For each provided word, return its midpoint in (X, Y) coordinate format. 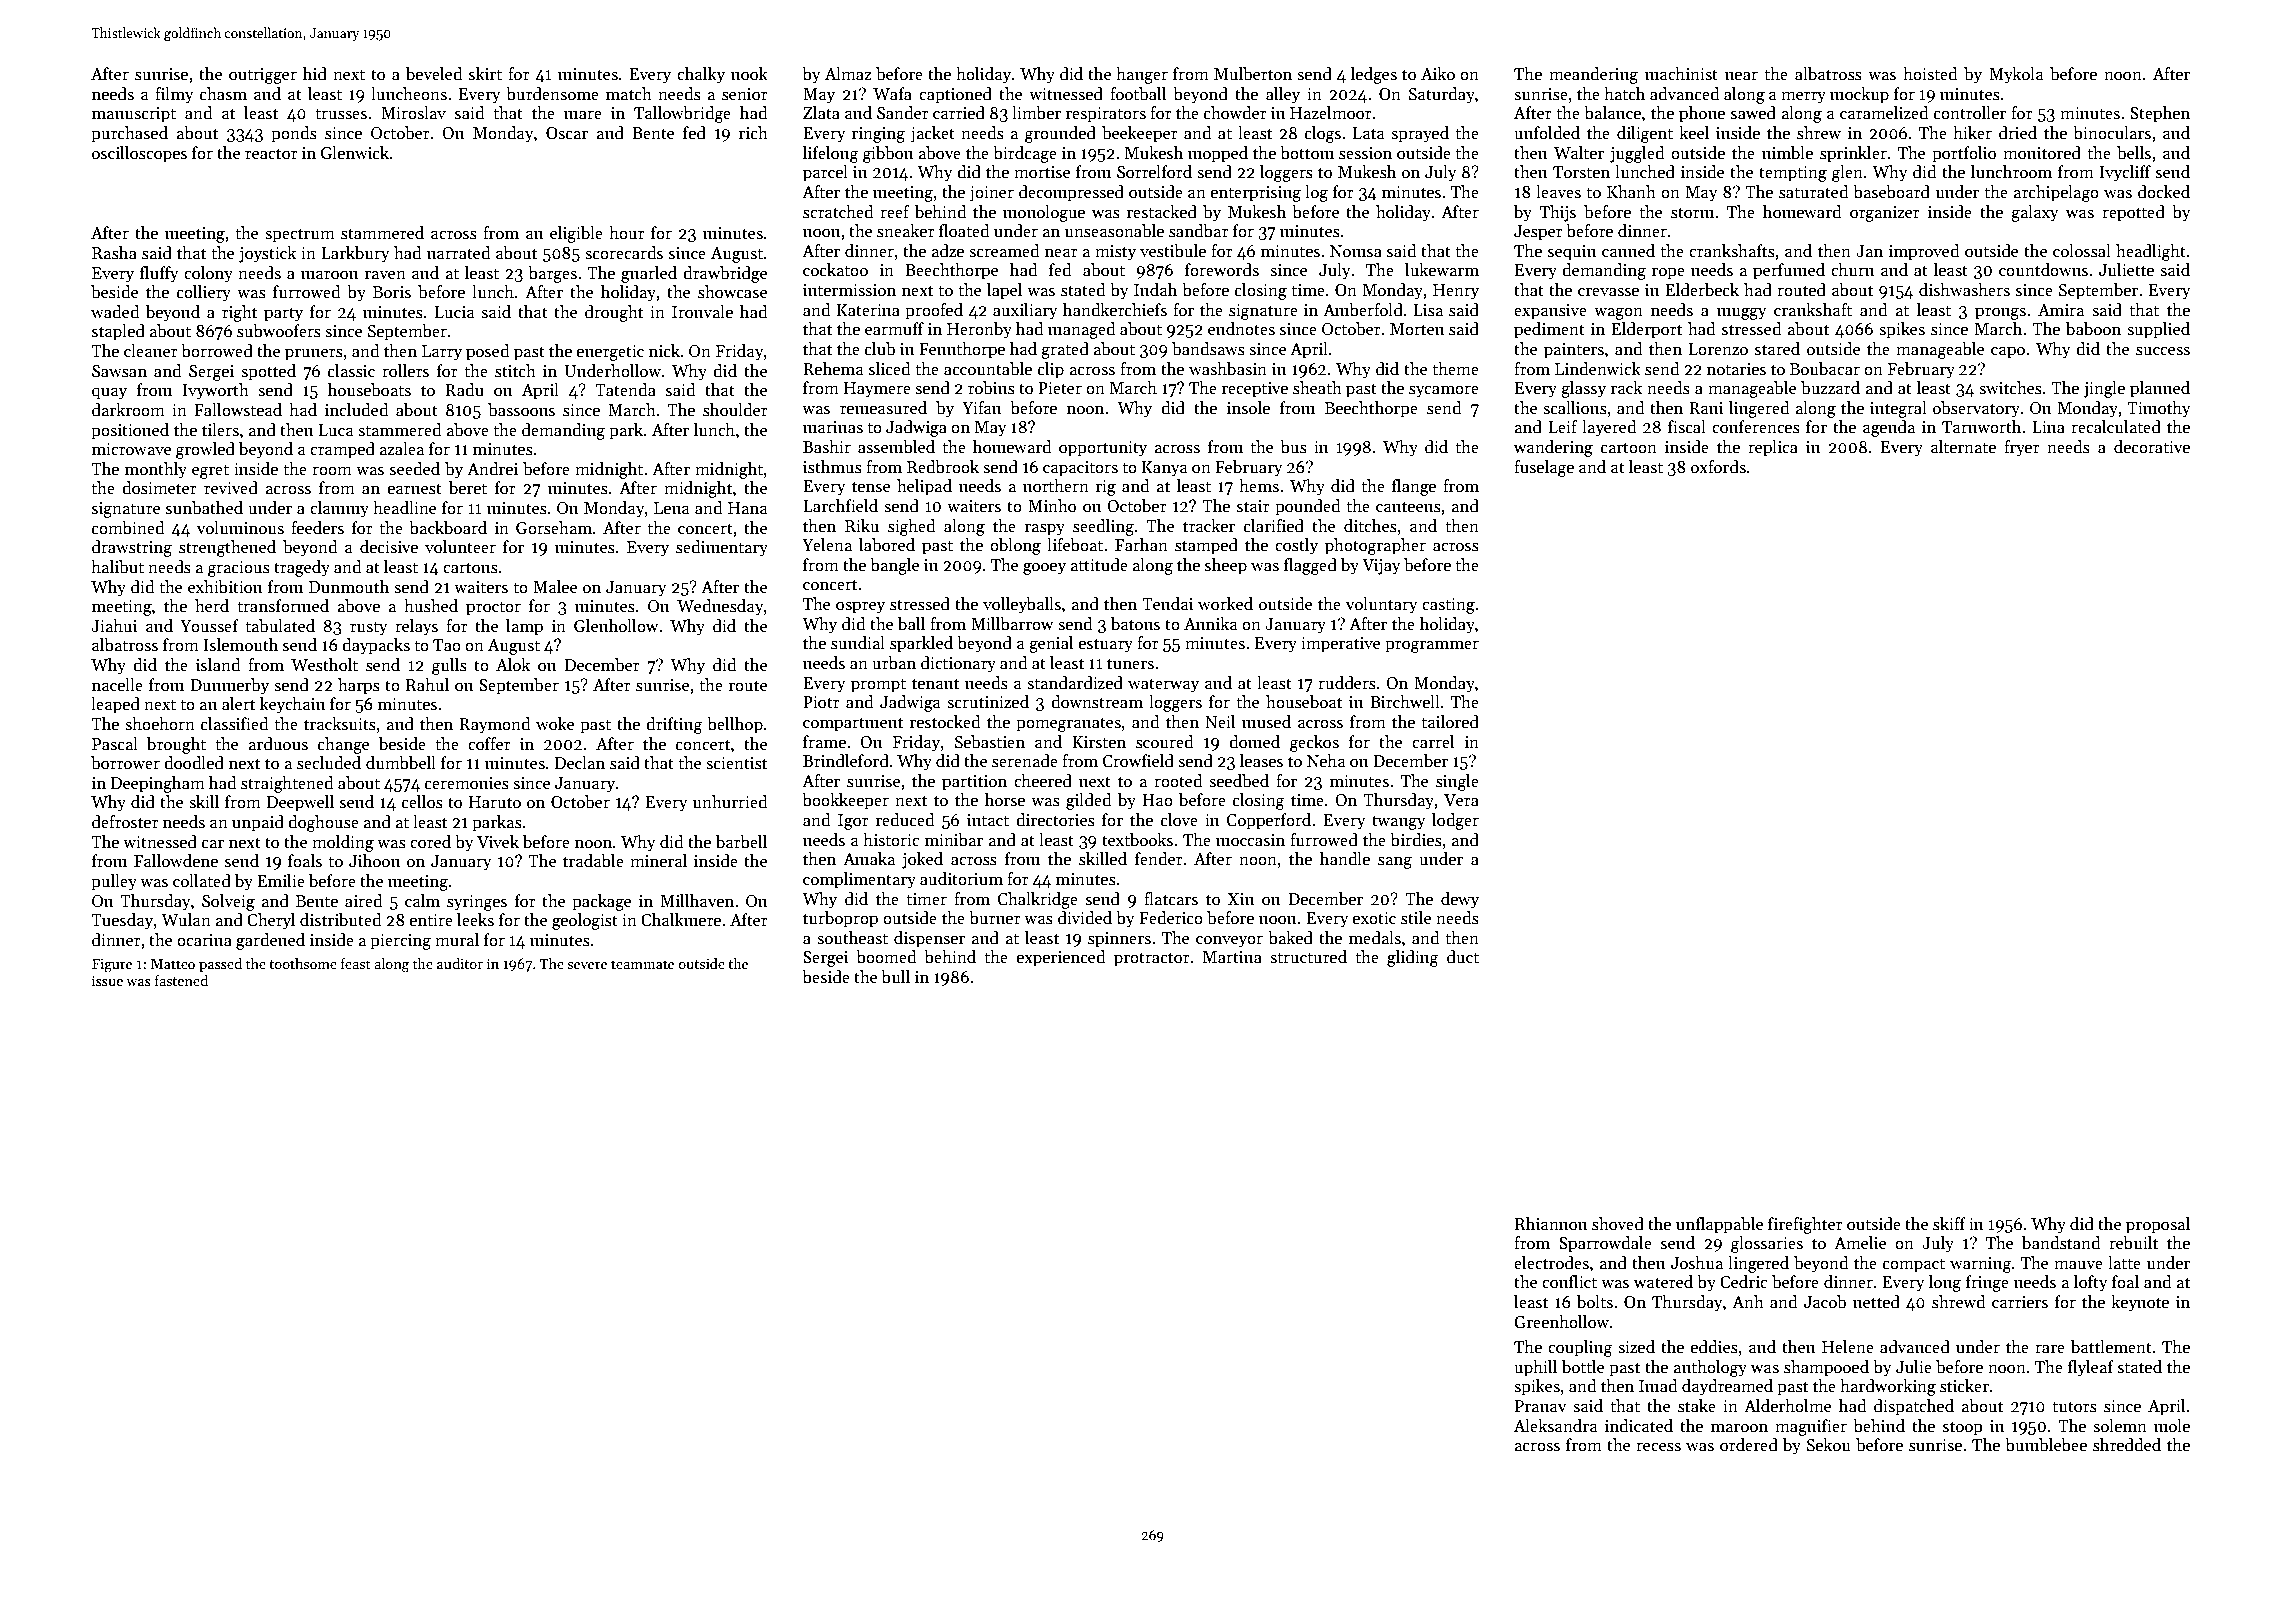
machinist (1681, 74)
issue (107, 980)
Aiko (1438, 73)
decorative (2152, 447)
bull (895, 977)
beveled (434, 74)
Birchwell (1405, 702)
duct (1463, 957)
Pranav (1541, 1406)
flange (1414, 487)
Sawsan (119, 371)
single (1457, 782)
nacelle (117, 685)
